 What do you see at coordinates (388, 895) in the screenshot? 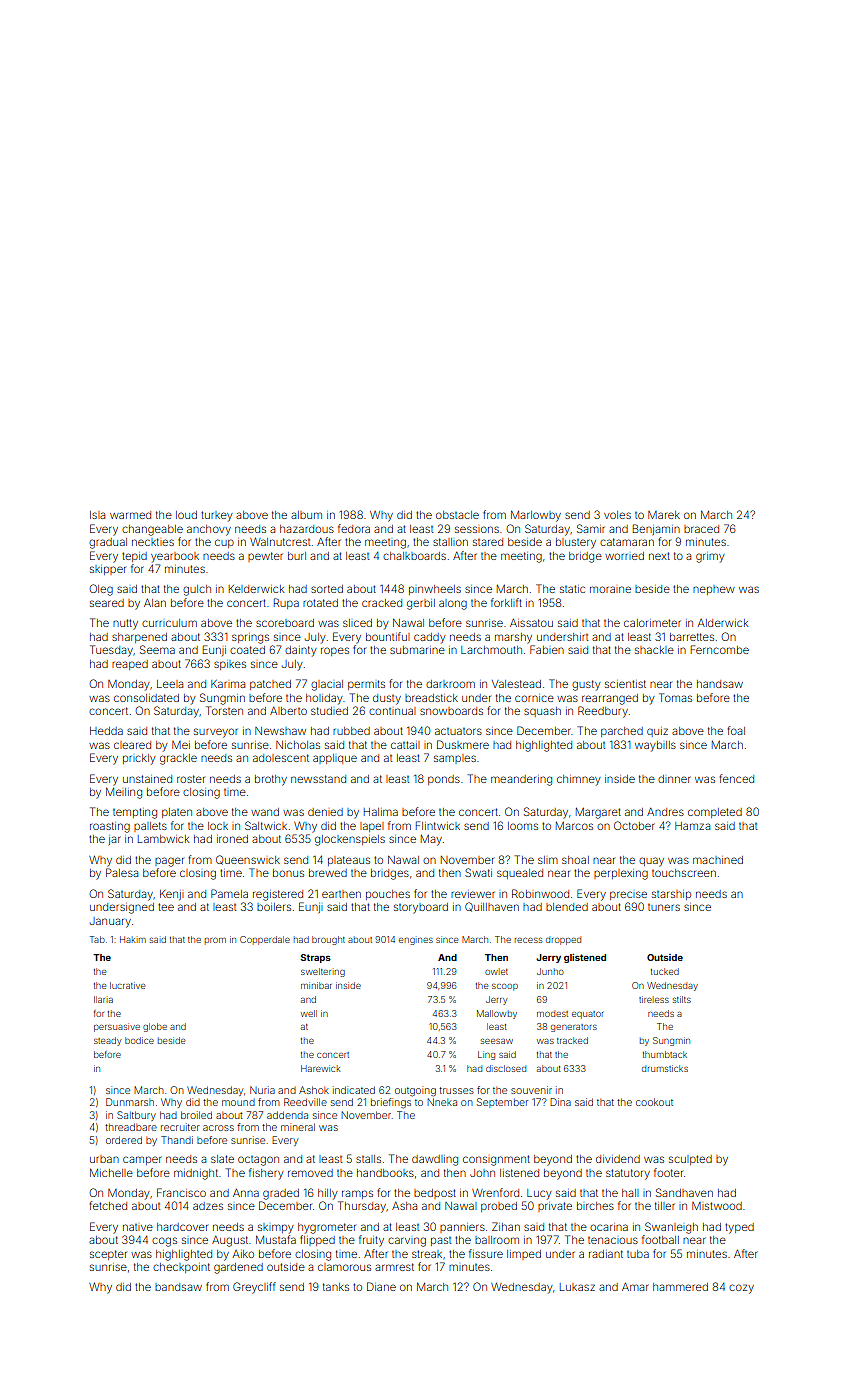
I see `pouches` at bounding box center [388, 895].
